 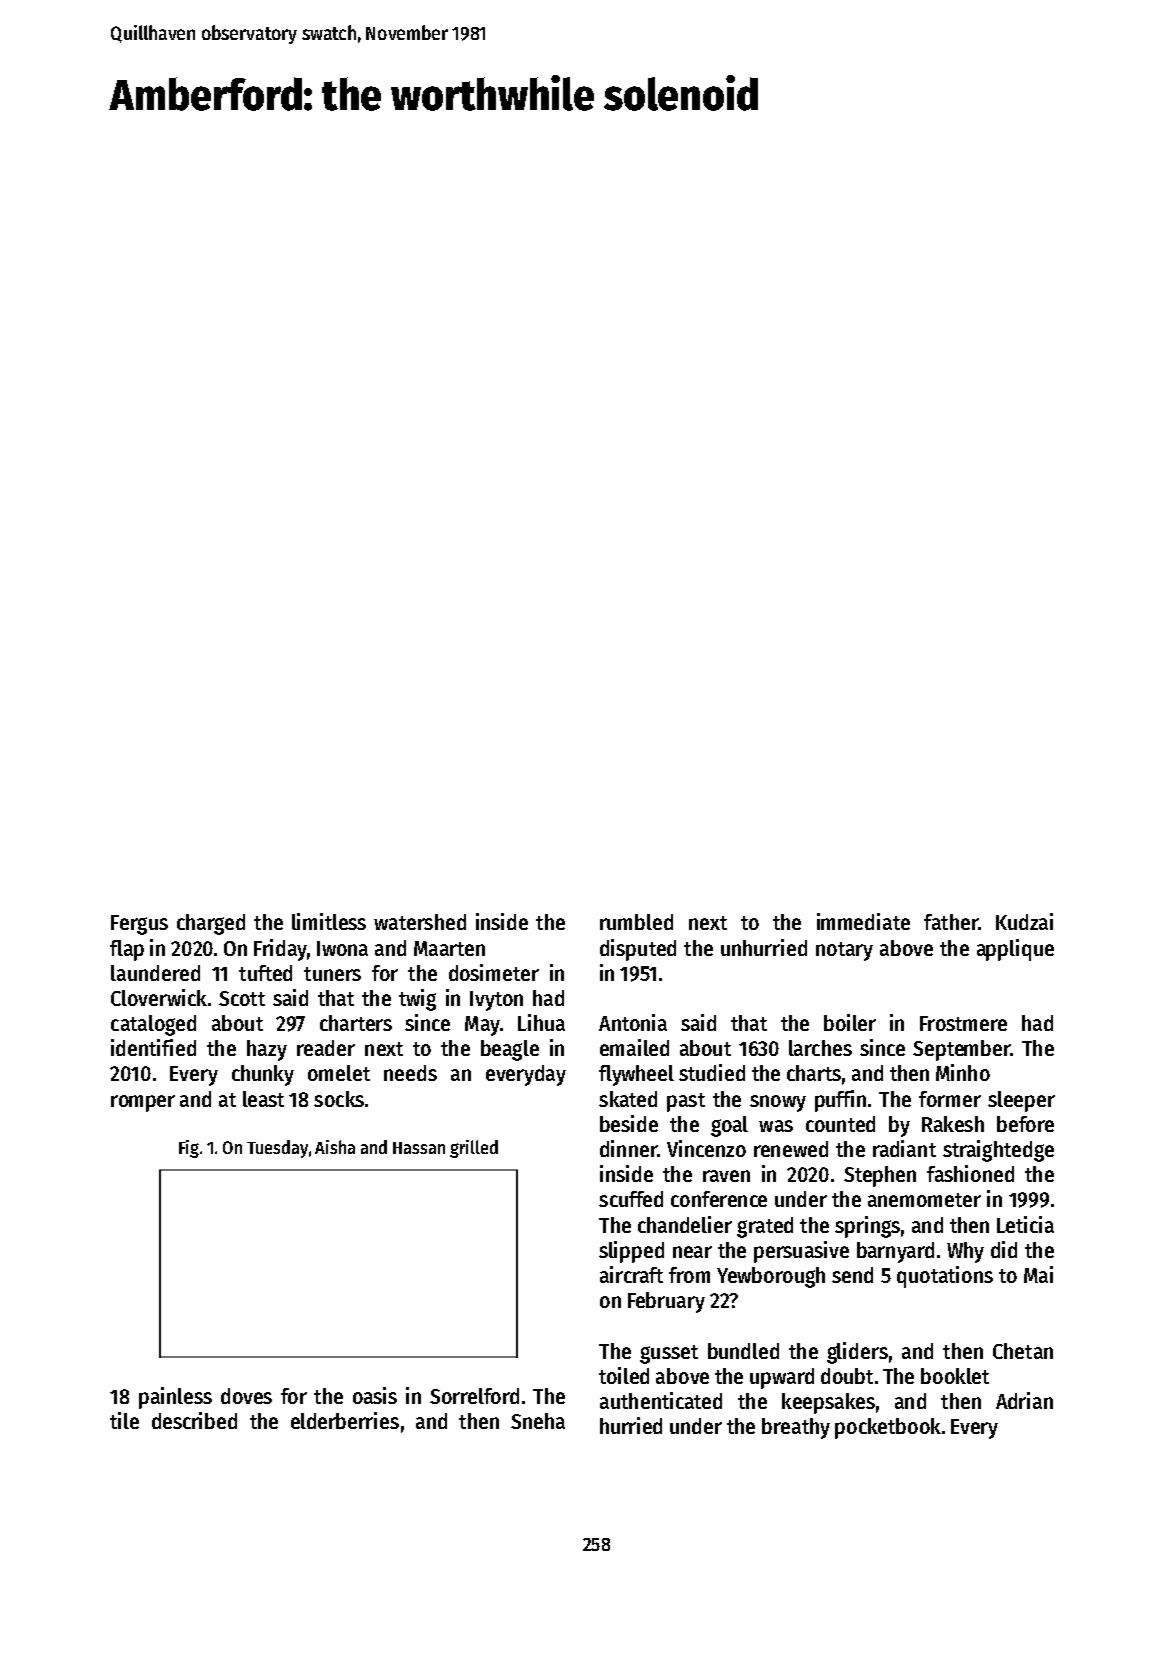 What do you see at coordinates (143, 1103) in the page?
I see `romper` at bounding box center [143, 1103].
